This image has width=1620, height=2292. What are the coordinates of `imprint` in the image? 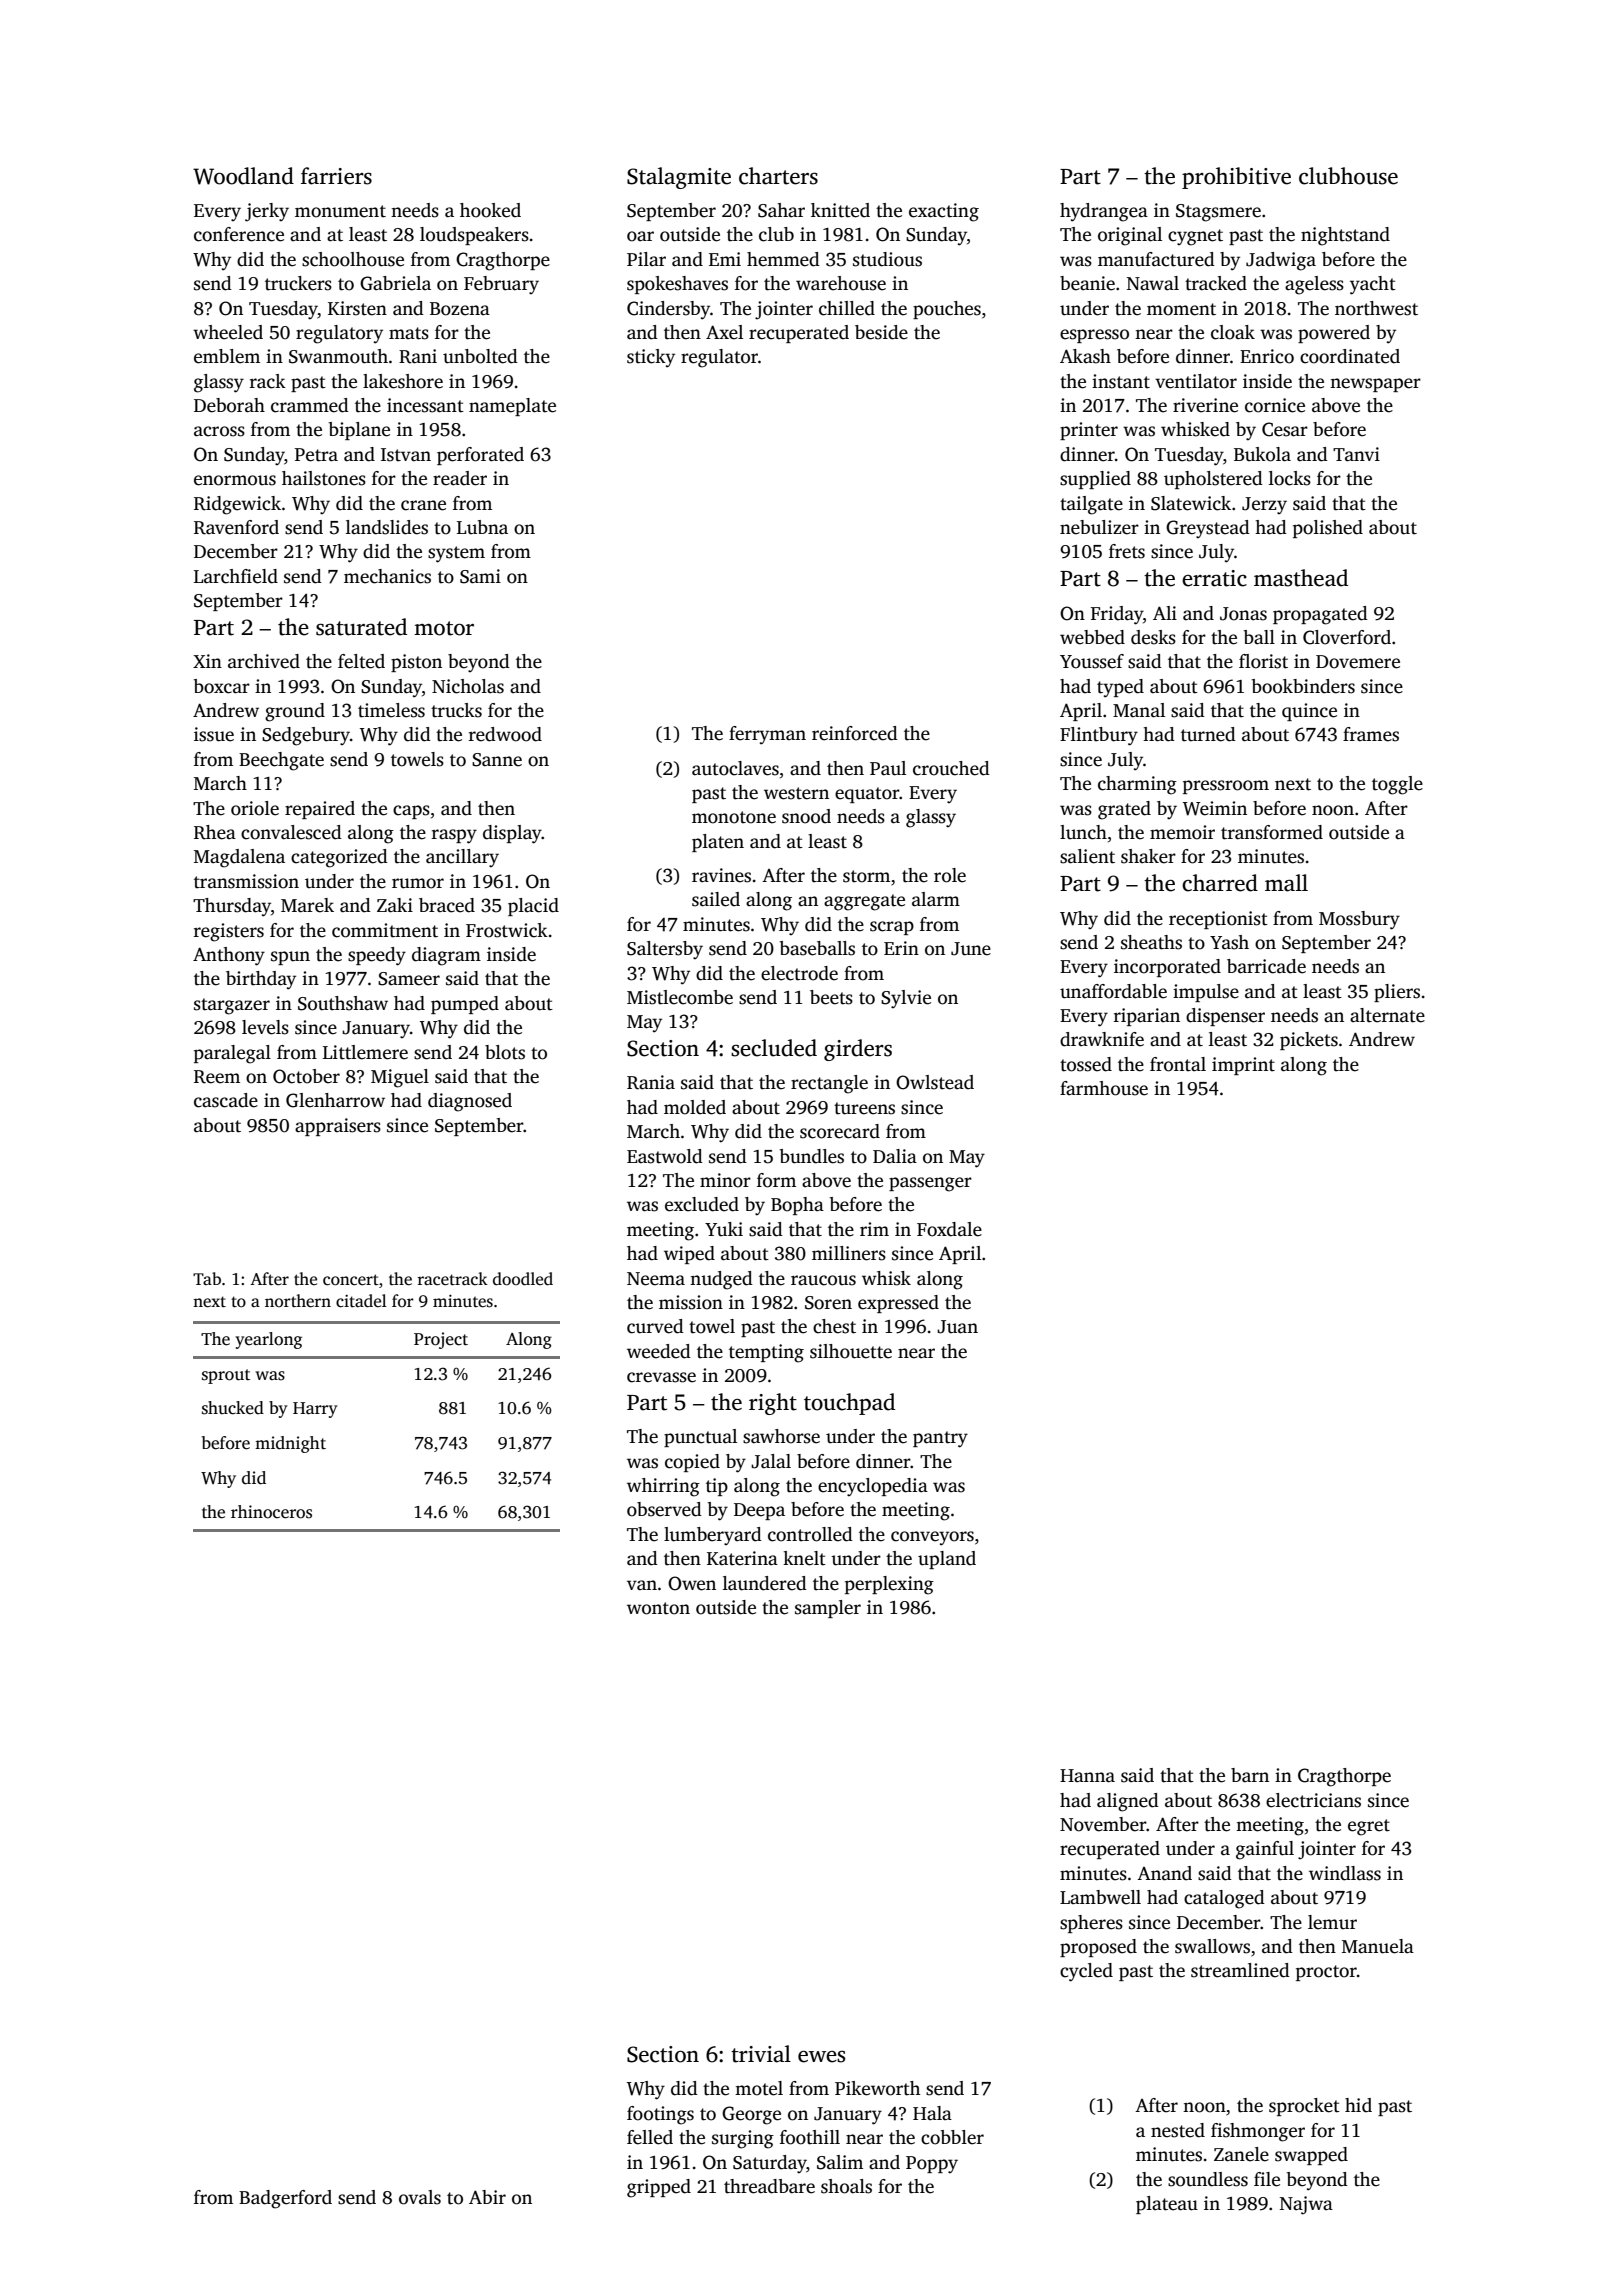 It's located at (1243, 1066).
